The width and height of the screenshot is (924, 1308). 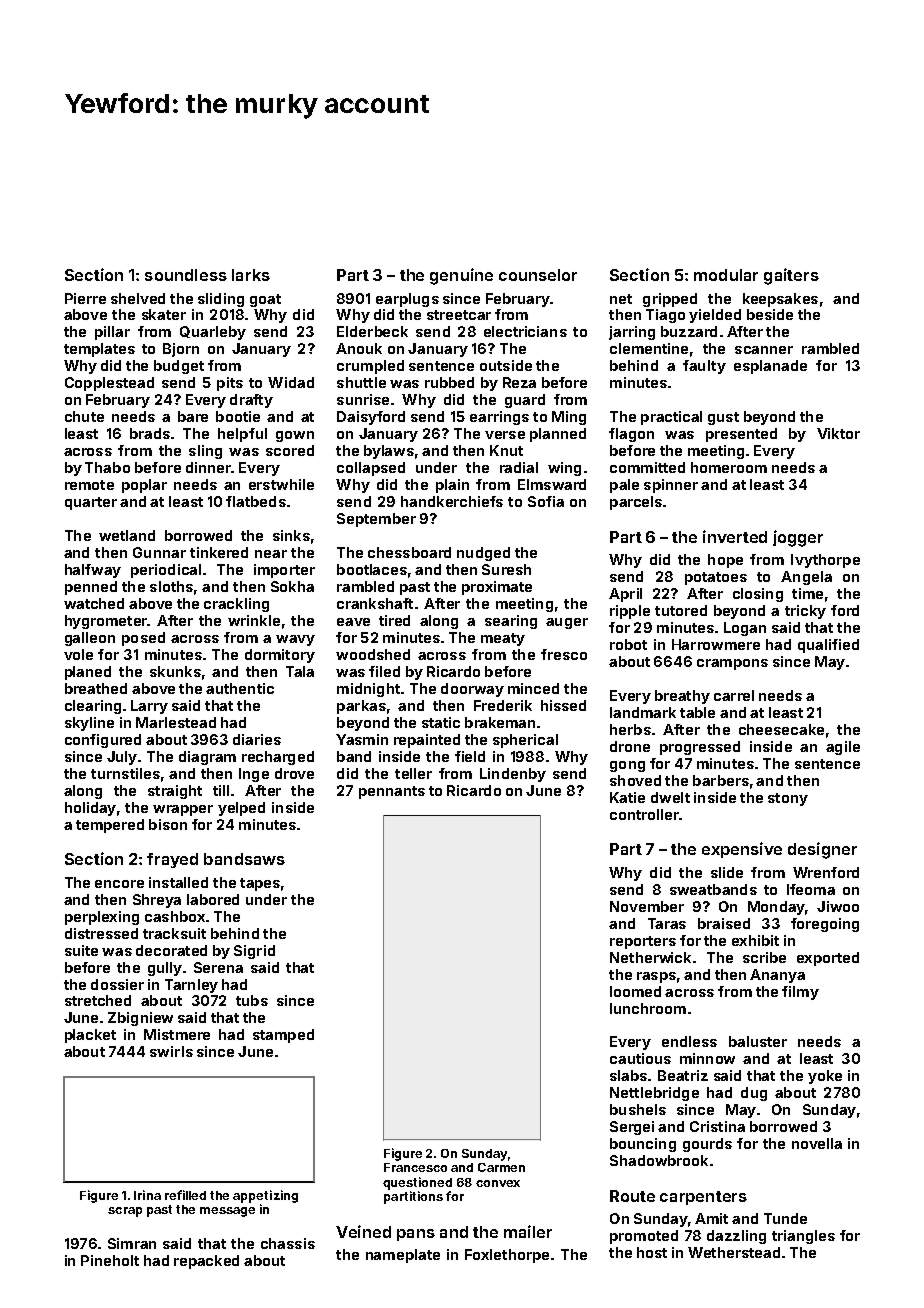 What do you see at coordinates (828, 646) in the screenshot?
I see `qualified` at bounding box center [828, 646].
